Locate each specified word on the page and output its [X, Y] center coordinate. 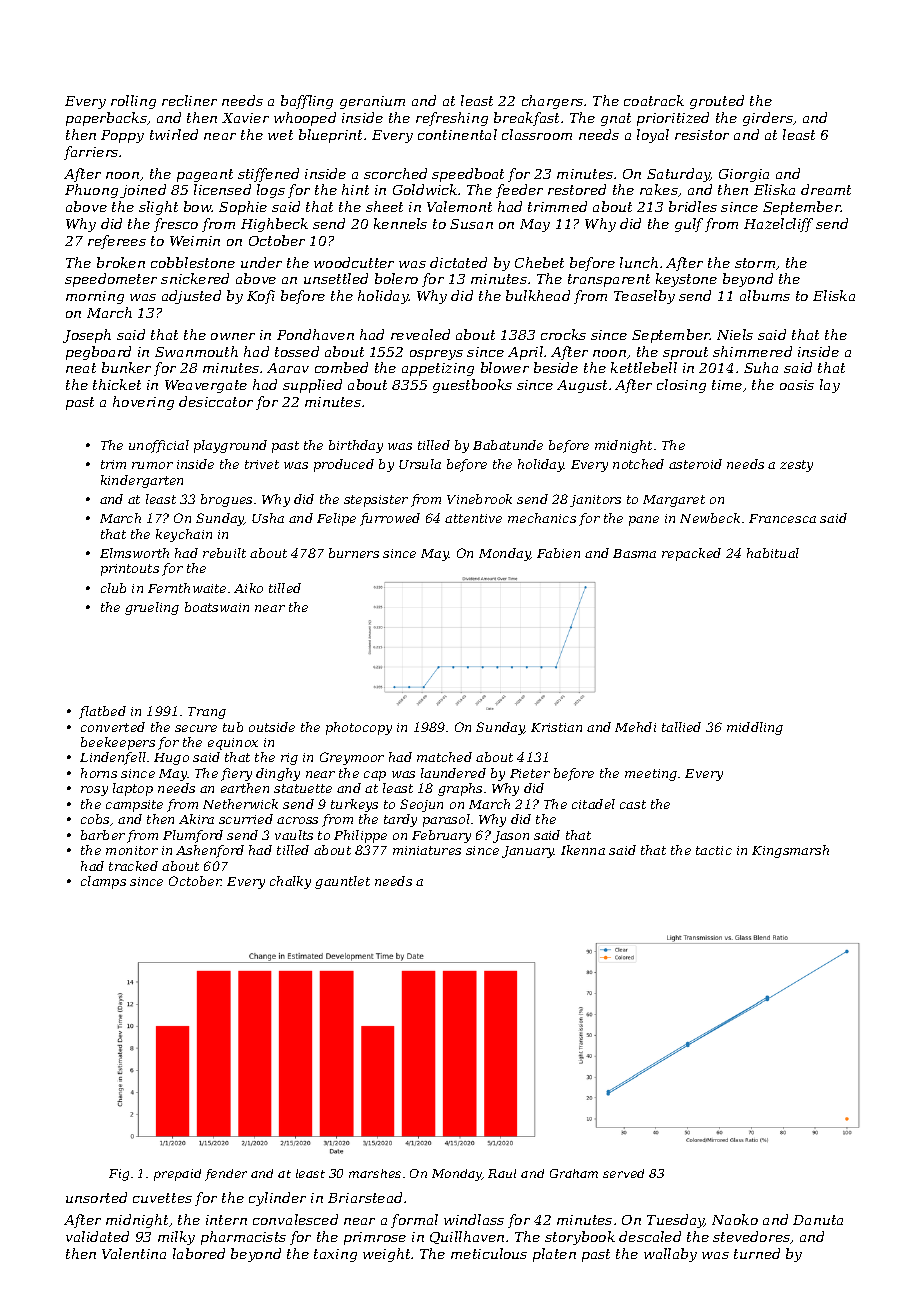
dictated [458, 262]
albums [765, 295]
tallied [681, 727]
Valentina [134, 1253]
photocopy [359, 728]
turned [757, 1253]
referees [117, 242]
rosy [94, 791]
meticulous [489, 1253]
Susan [471, 224]
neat [81, 368]
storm [755, 263]
